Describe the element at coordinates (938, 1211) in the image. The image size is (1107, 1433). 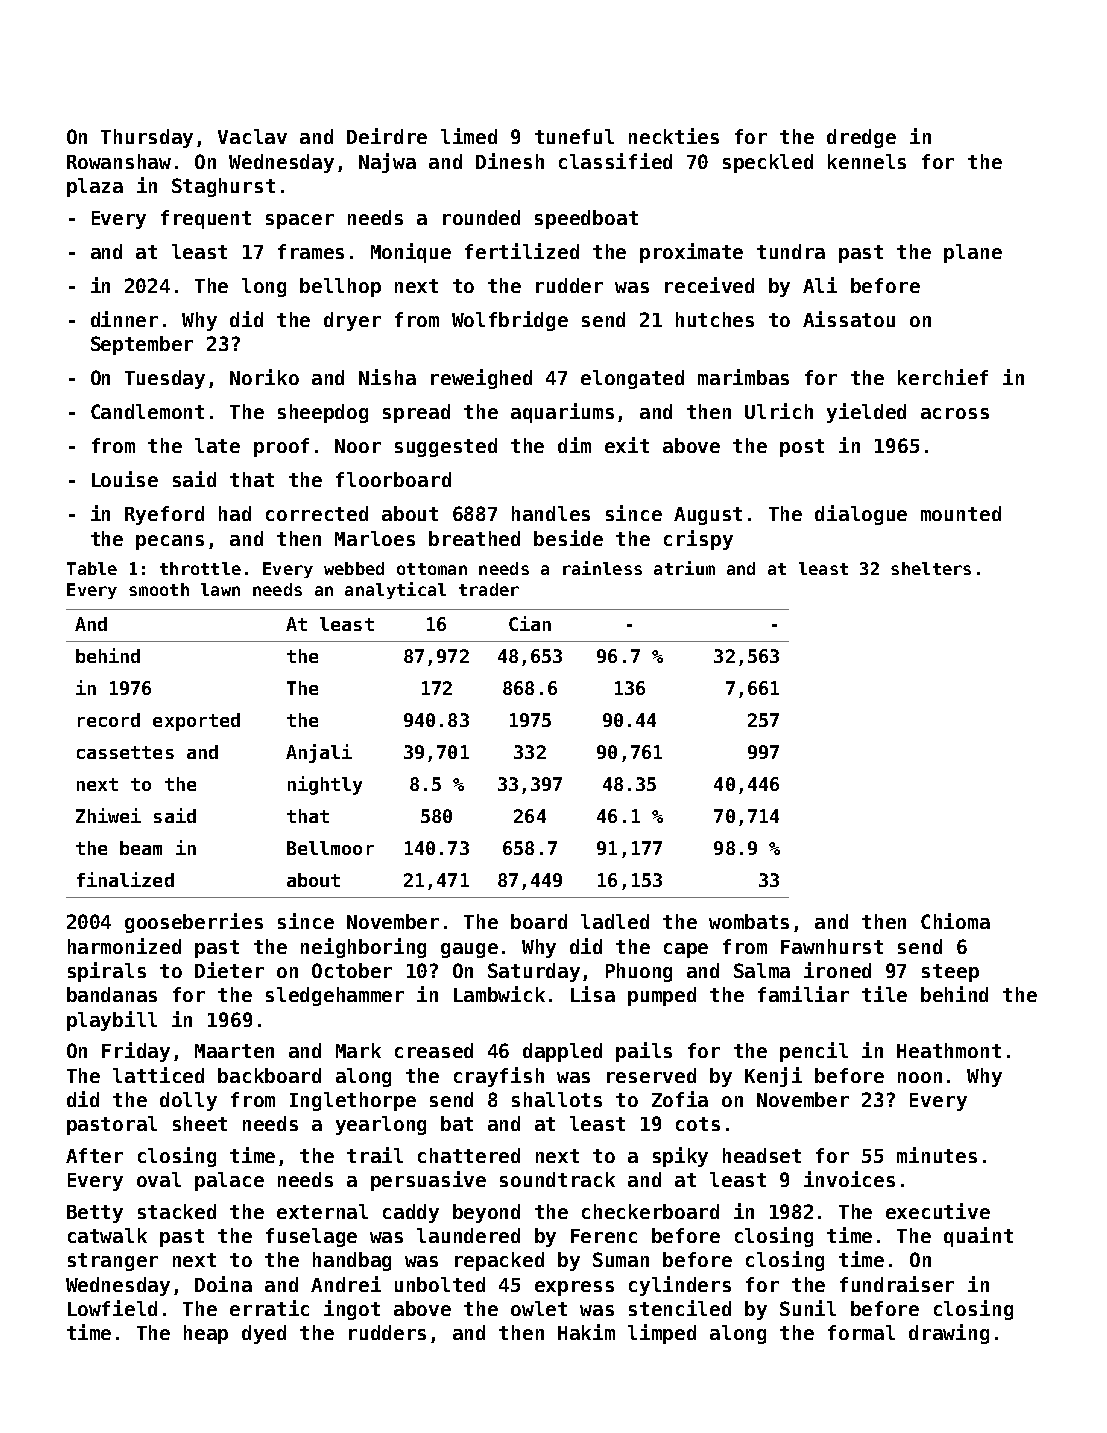
I see `executive` at that location.
